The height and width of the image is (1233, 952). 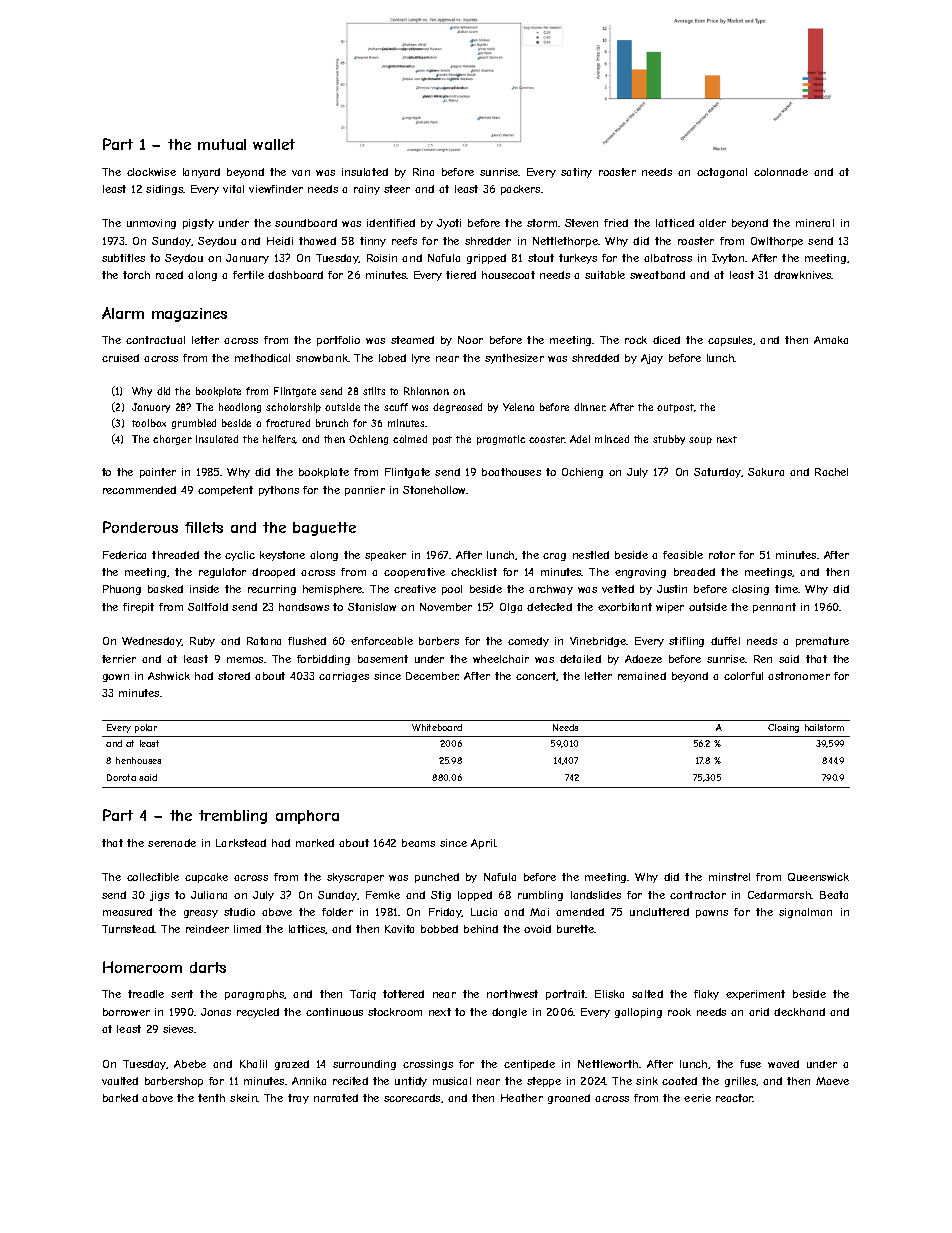 What do you see at coordinates (730, 341) in the image?
I see `capsules` at bounding box center [730, 341].
